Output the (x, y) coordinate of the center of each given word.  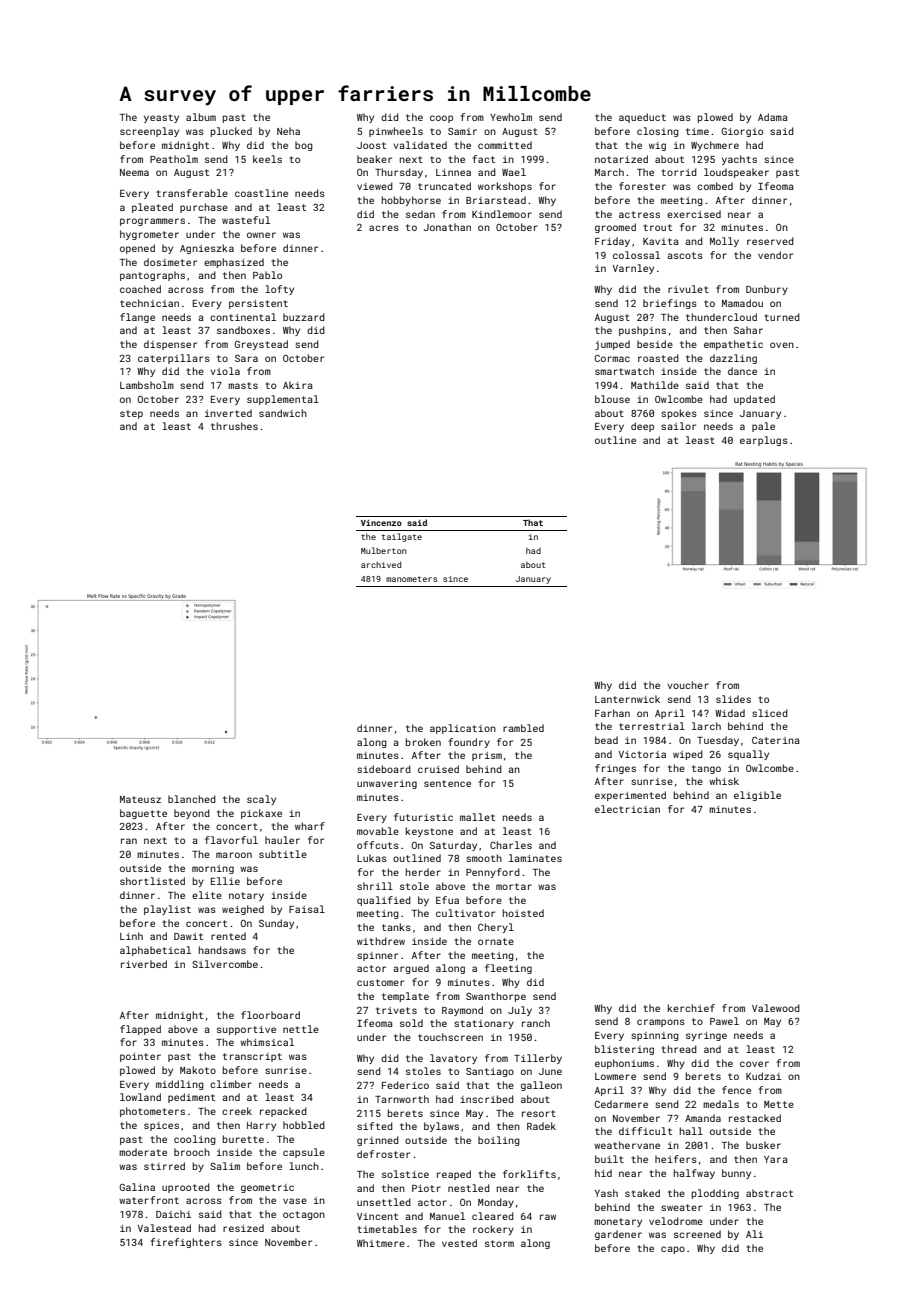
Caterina (776, 740)
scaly (261, 800)
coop (441, 119)
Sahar (748, 330)
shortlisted (152, 881)
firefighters (186, 1243)
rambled (523, 728)
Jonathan (447, 227)
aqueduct (642, 118)
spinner (377, 956)
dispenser (170, 345)
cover (754, 1064)
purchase (204, 208)
